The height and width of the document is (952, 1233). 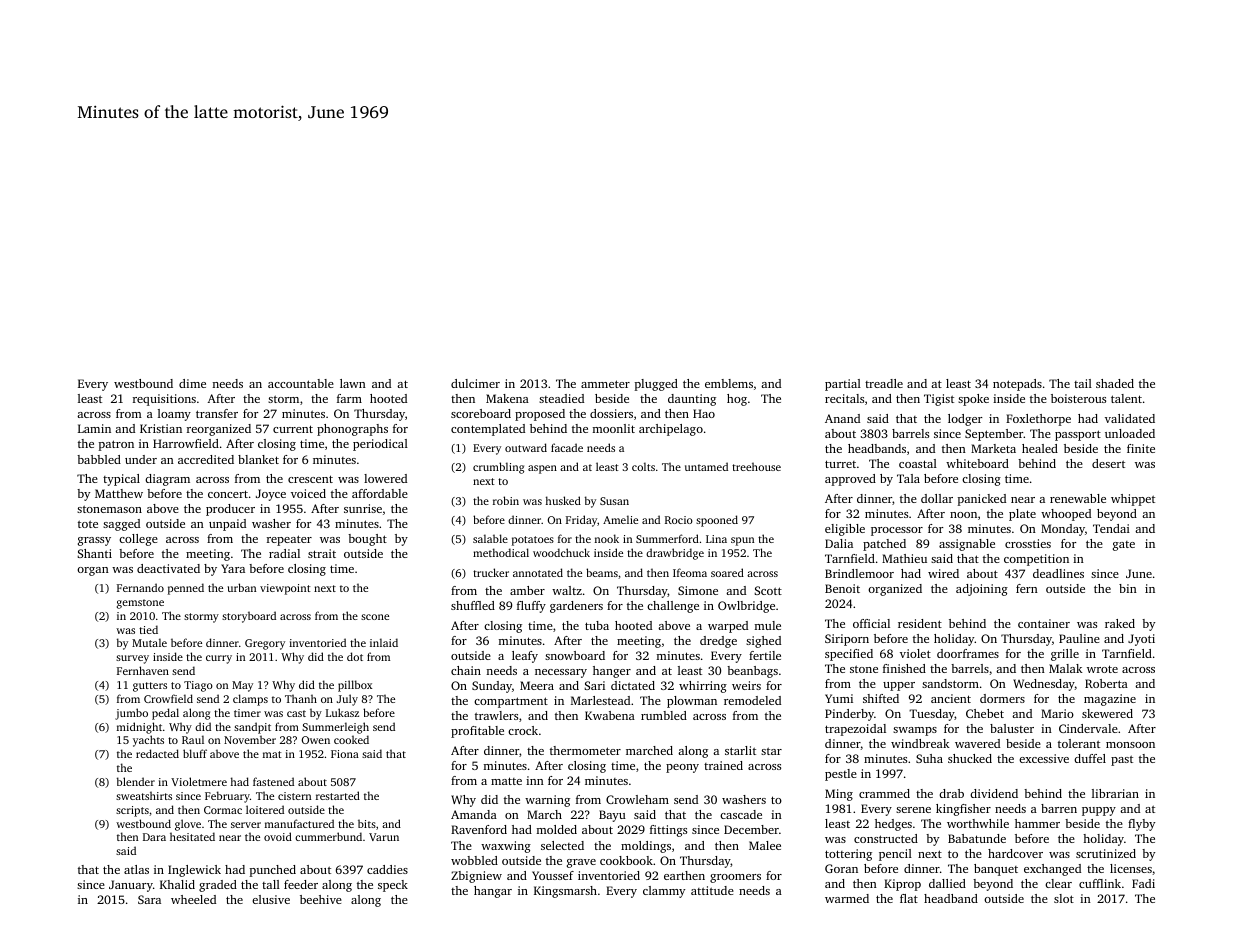 What do you see at coordinates (466, 670) in the document?
I see `chain` at bounding box center [466, 670].
